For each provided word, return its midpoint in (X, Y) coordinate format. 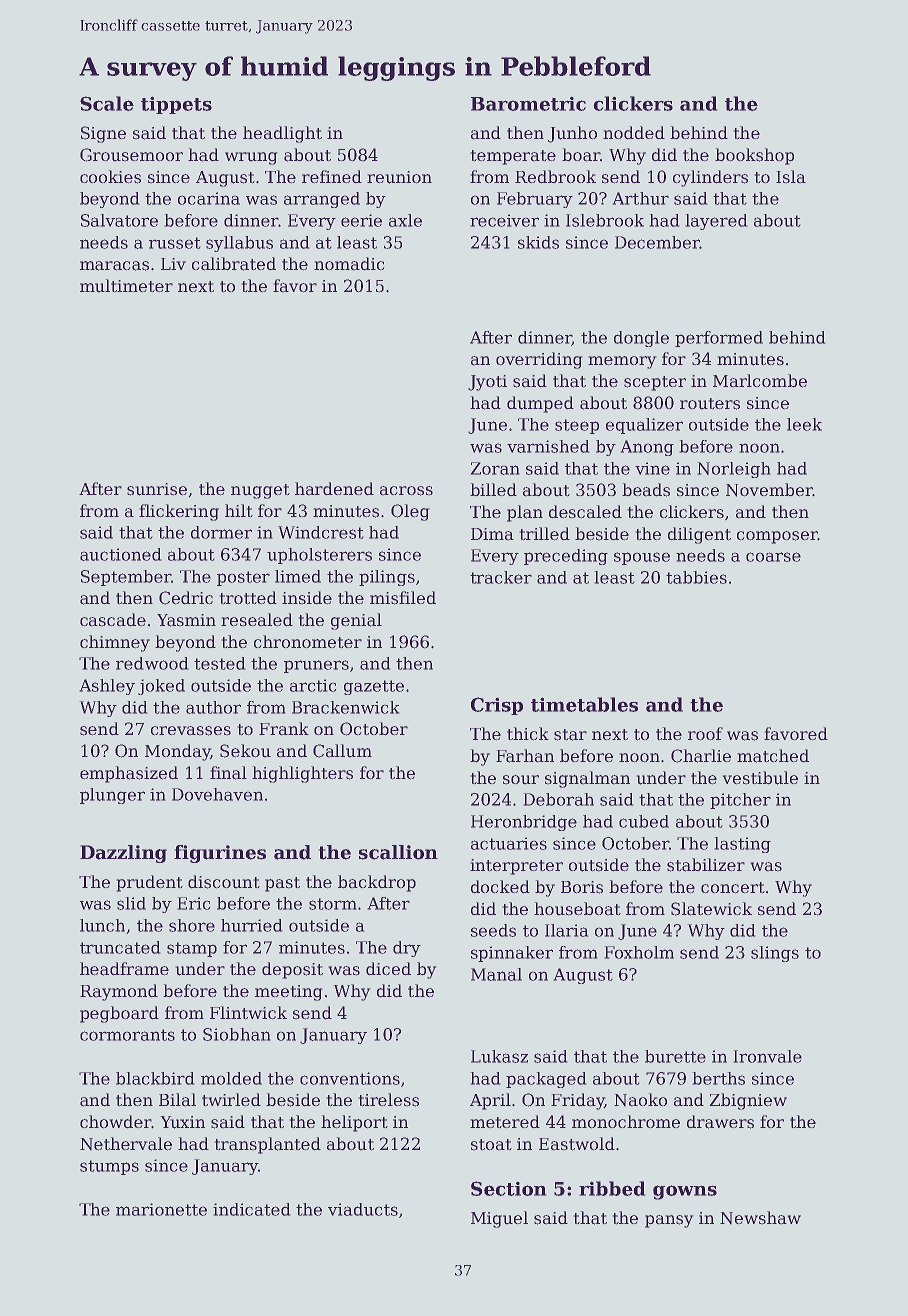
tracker (501, 577)
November (769, 490)
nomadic (349, 264)
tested (220, 663)
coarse (773, 557)
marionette (161, 1209)
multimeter (126, 286)
